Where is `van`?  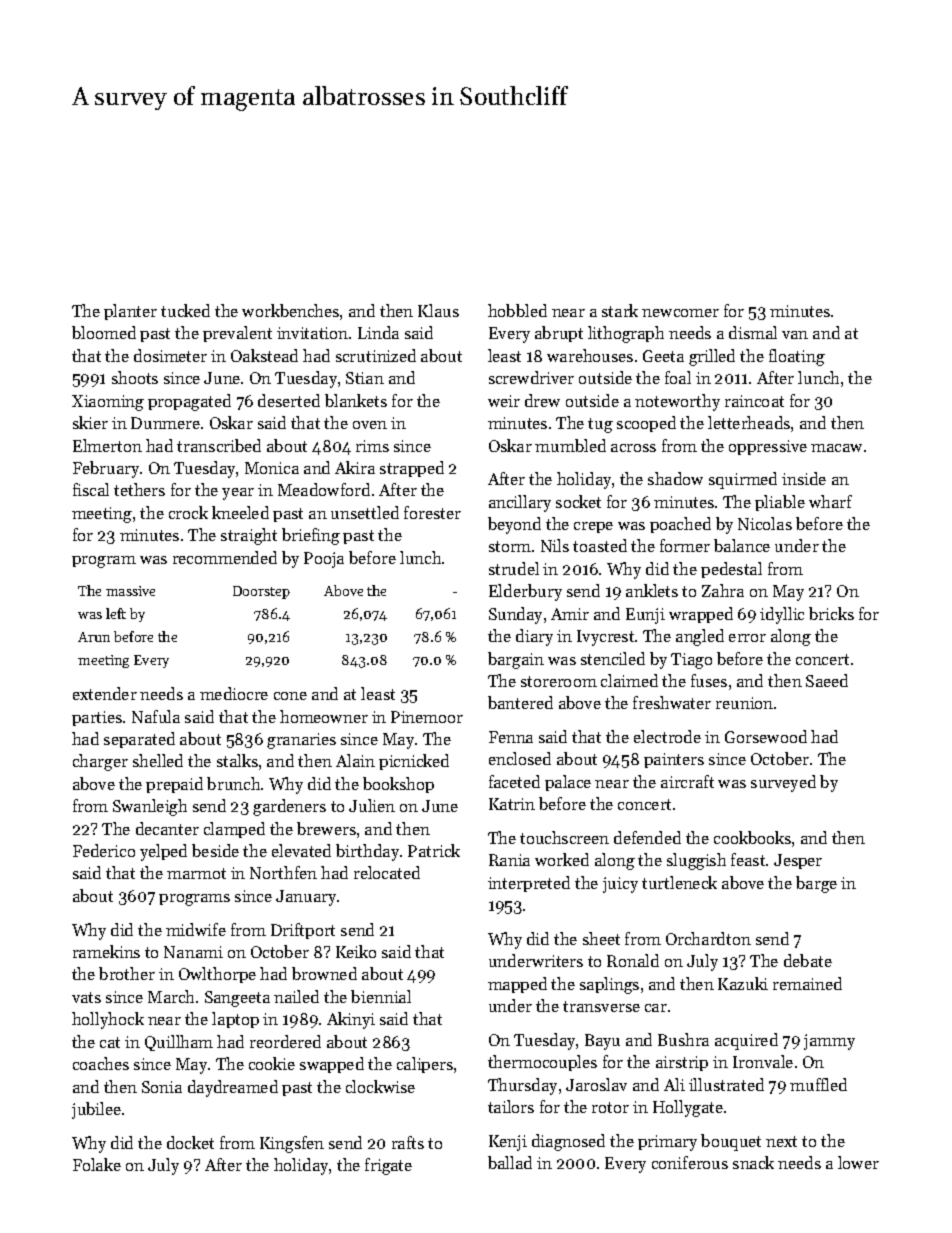 van is located at coordinates (795, 335).
